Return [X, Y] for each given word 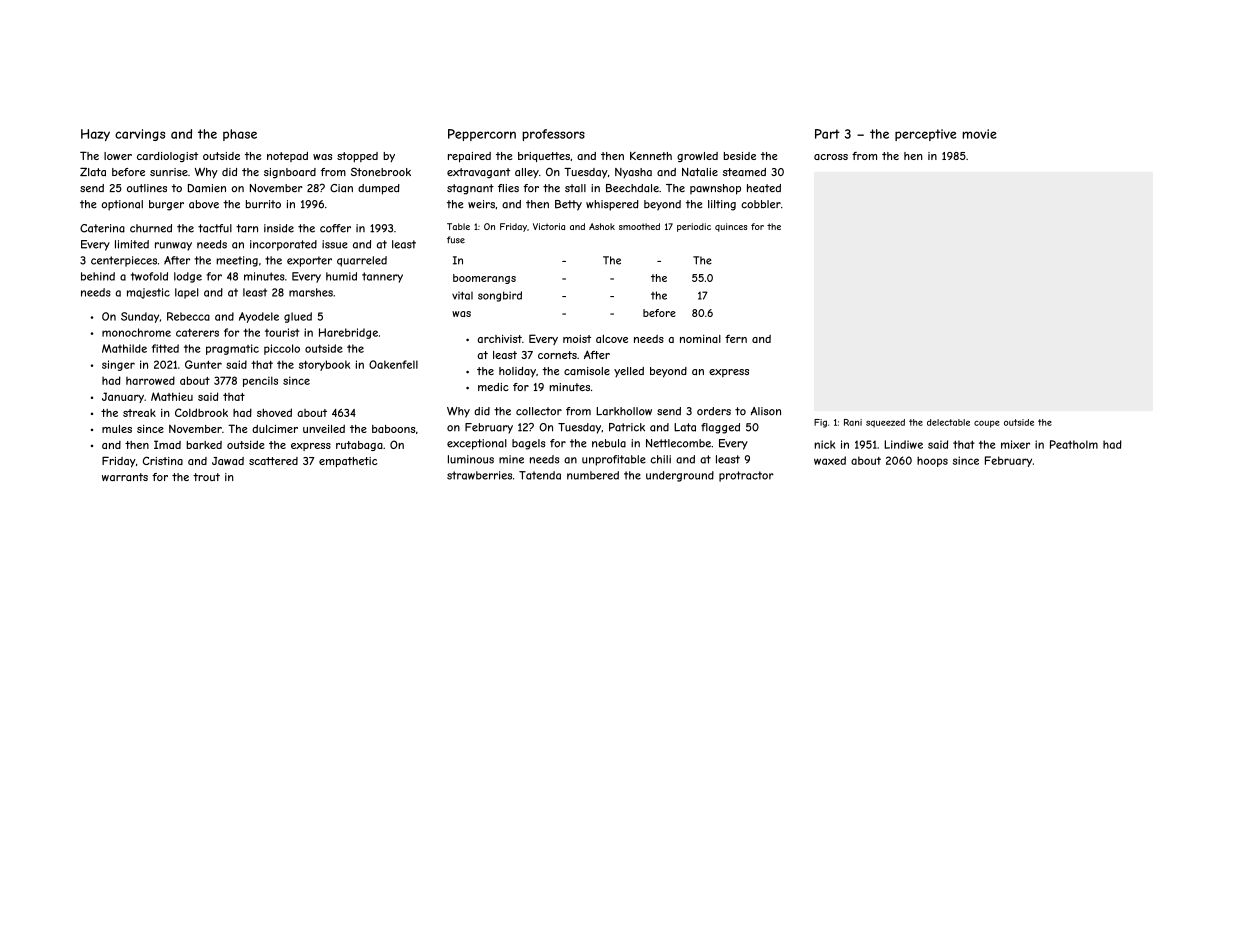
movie [979, 134]
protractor [746, 476]
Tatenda [540, 475]
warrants [125, 477]
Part [827, 134]
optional [122, 205]
